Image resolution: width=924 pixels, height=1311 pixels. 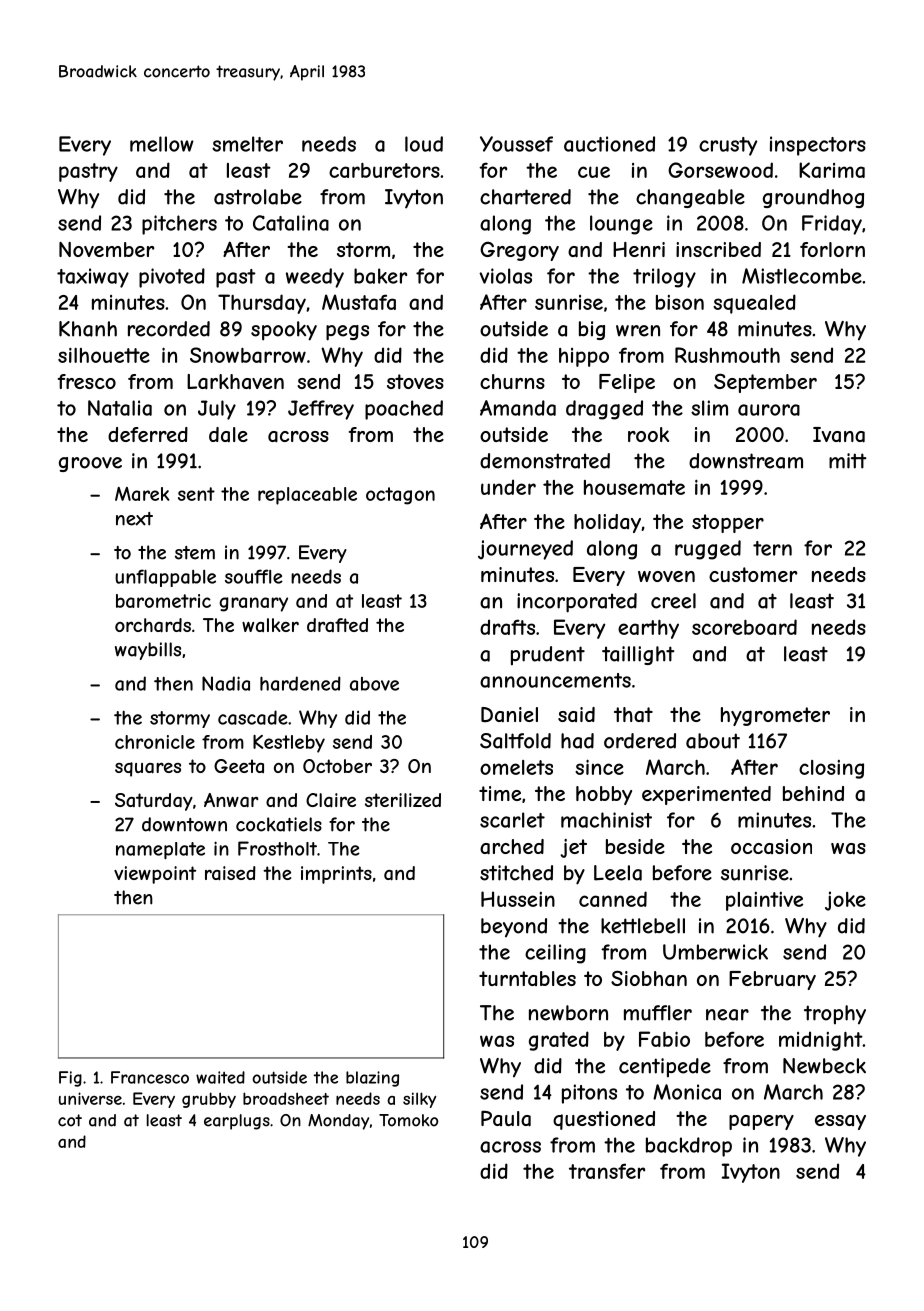 What do you see at coordinates (153, 625) in the screenshot?
I see `orchards` at bounding box center [153, 625].
